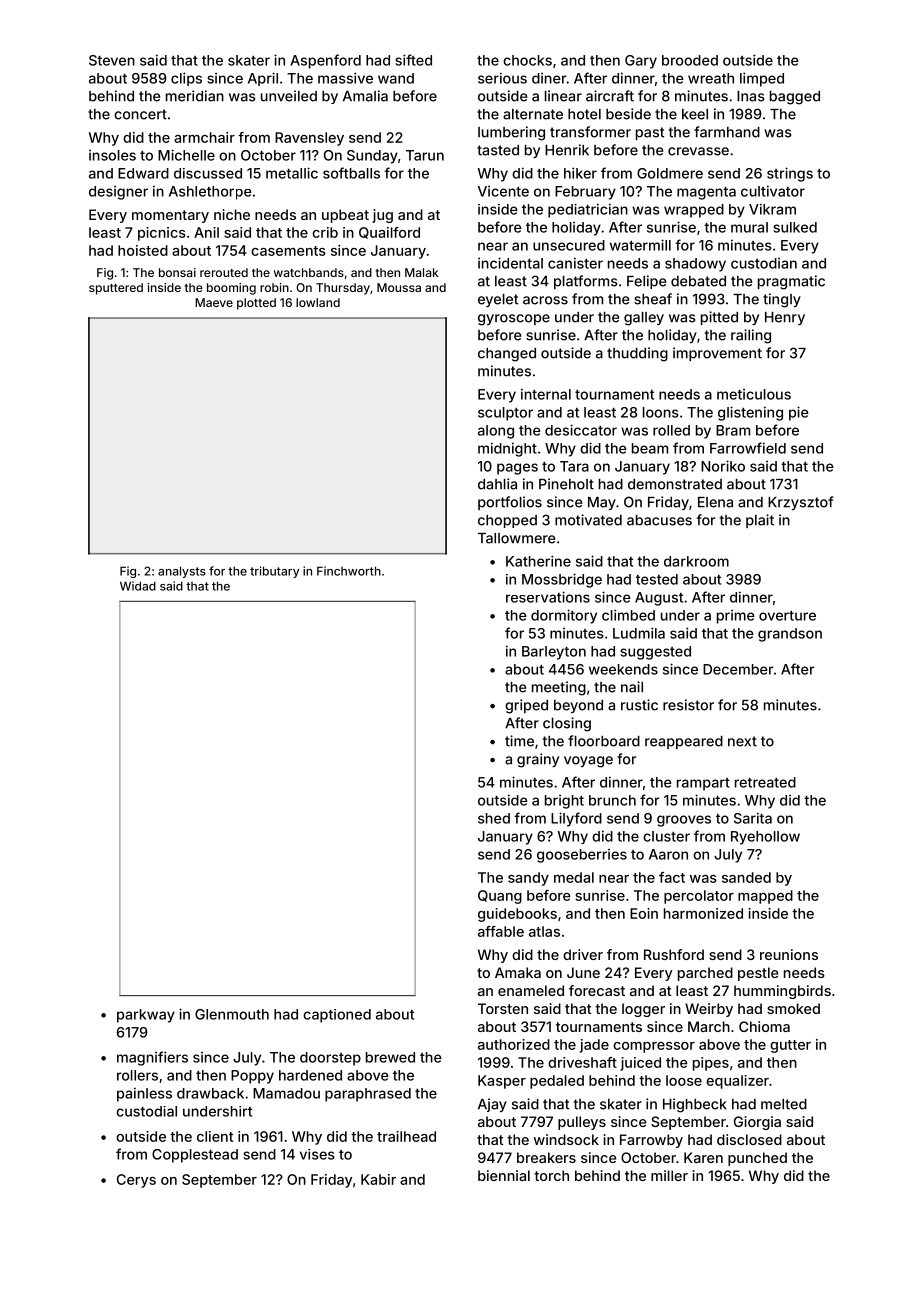 The width and height of the image is (924, 1308). I want to click on keel, so click(695, 114).
